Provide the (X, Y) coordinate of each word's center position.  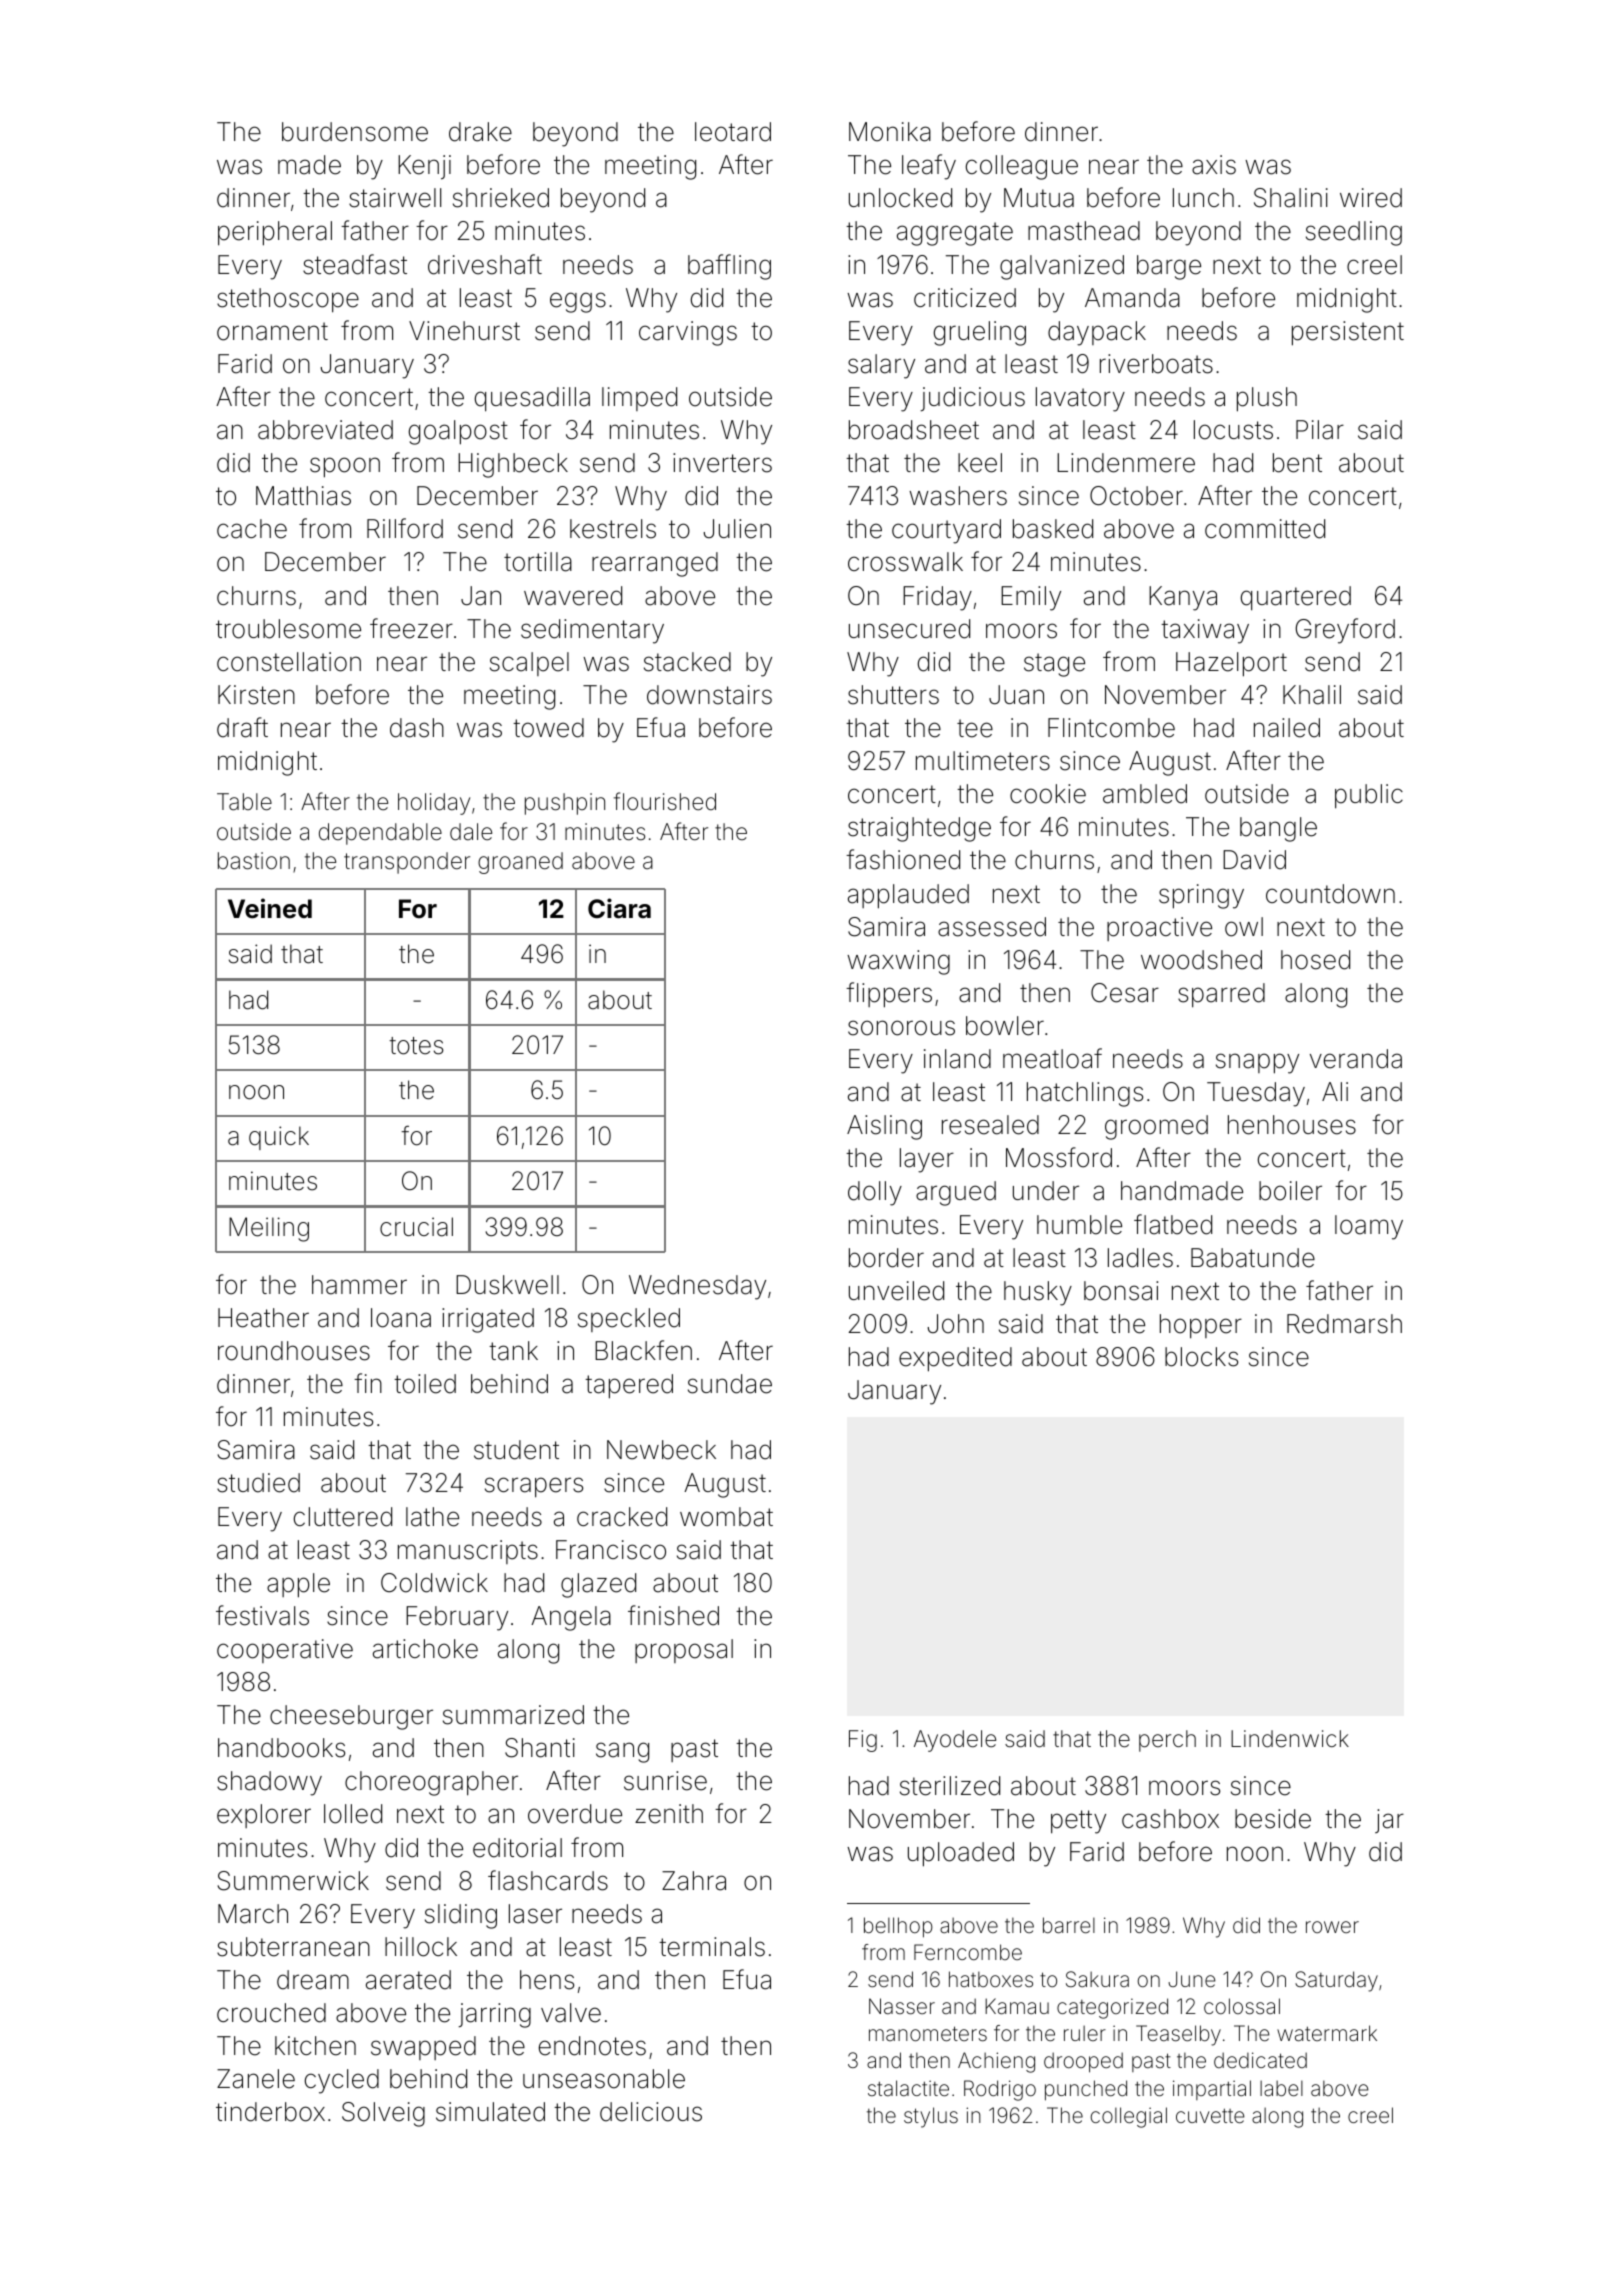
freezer (411, 628)
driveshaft (485, 264)
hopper (1201, 1326)
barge (1169, 267)
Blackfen (643, 1350)
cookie (1048, 794)
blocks (1201, 1357)
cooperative (285, 1651)
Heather (263, 1318)
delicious (651, 2112)
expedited (955, 1359)
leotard (733, 132)
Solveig (383, 2114)
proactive (1159, 929)
